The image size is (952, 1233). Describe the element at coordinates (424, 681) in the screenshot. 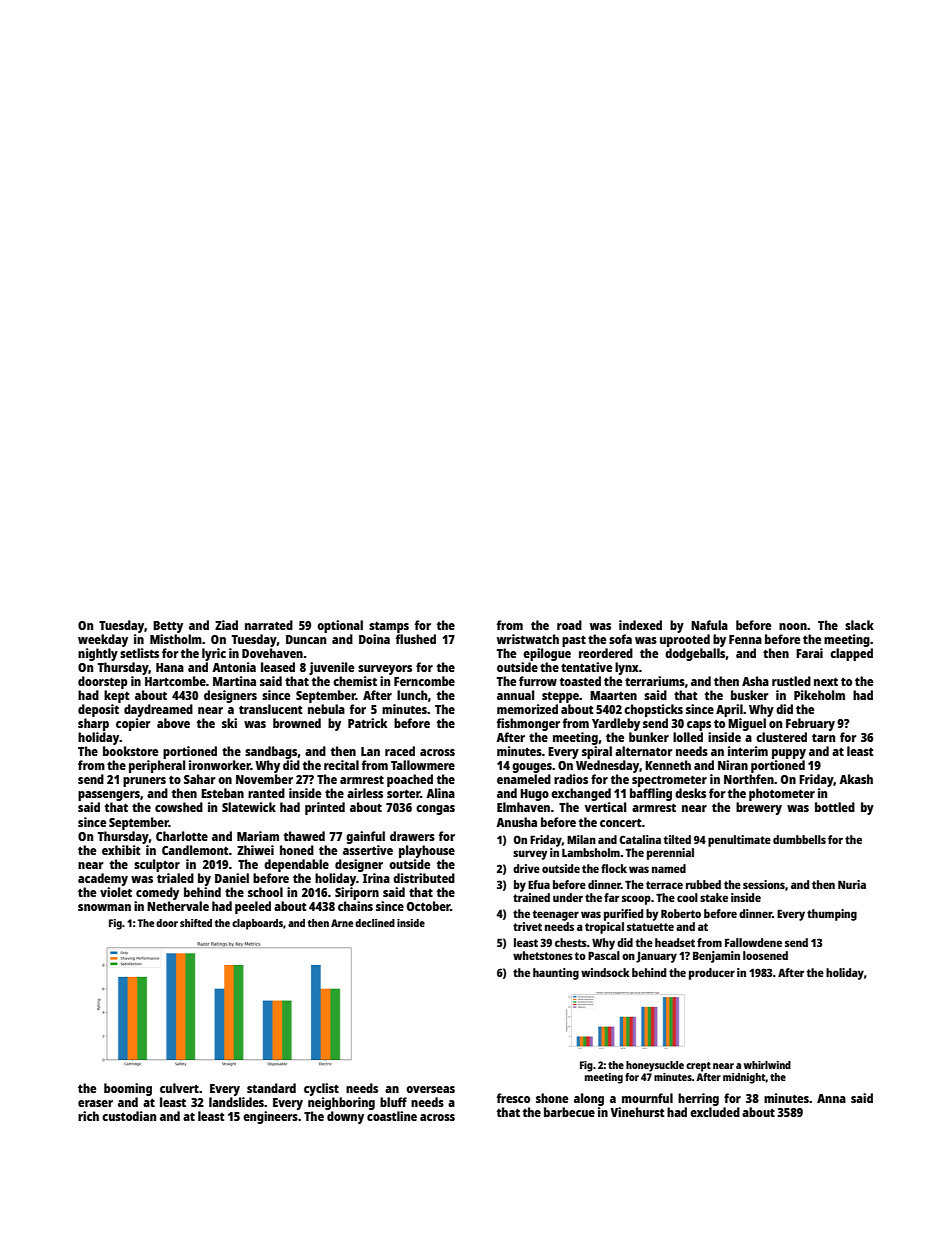

I see `Ferncombe` at that location.
